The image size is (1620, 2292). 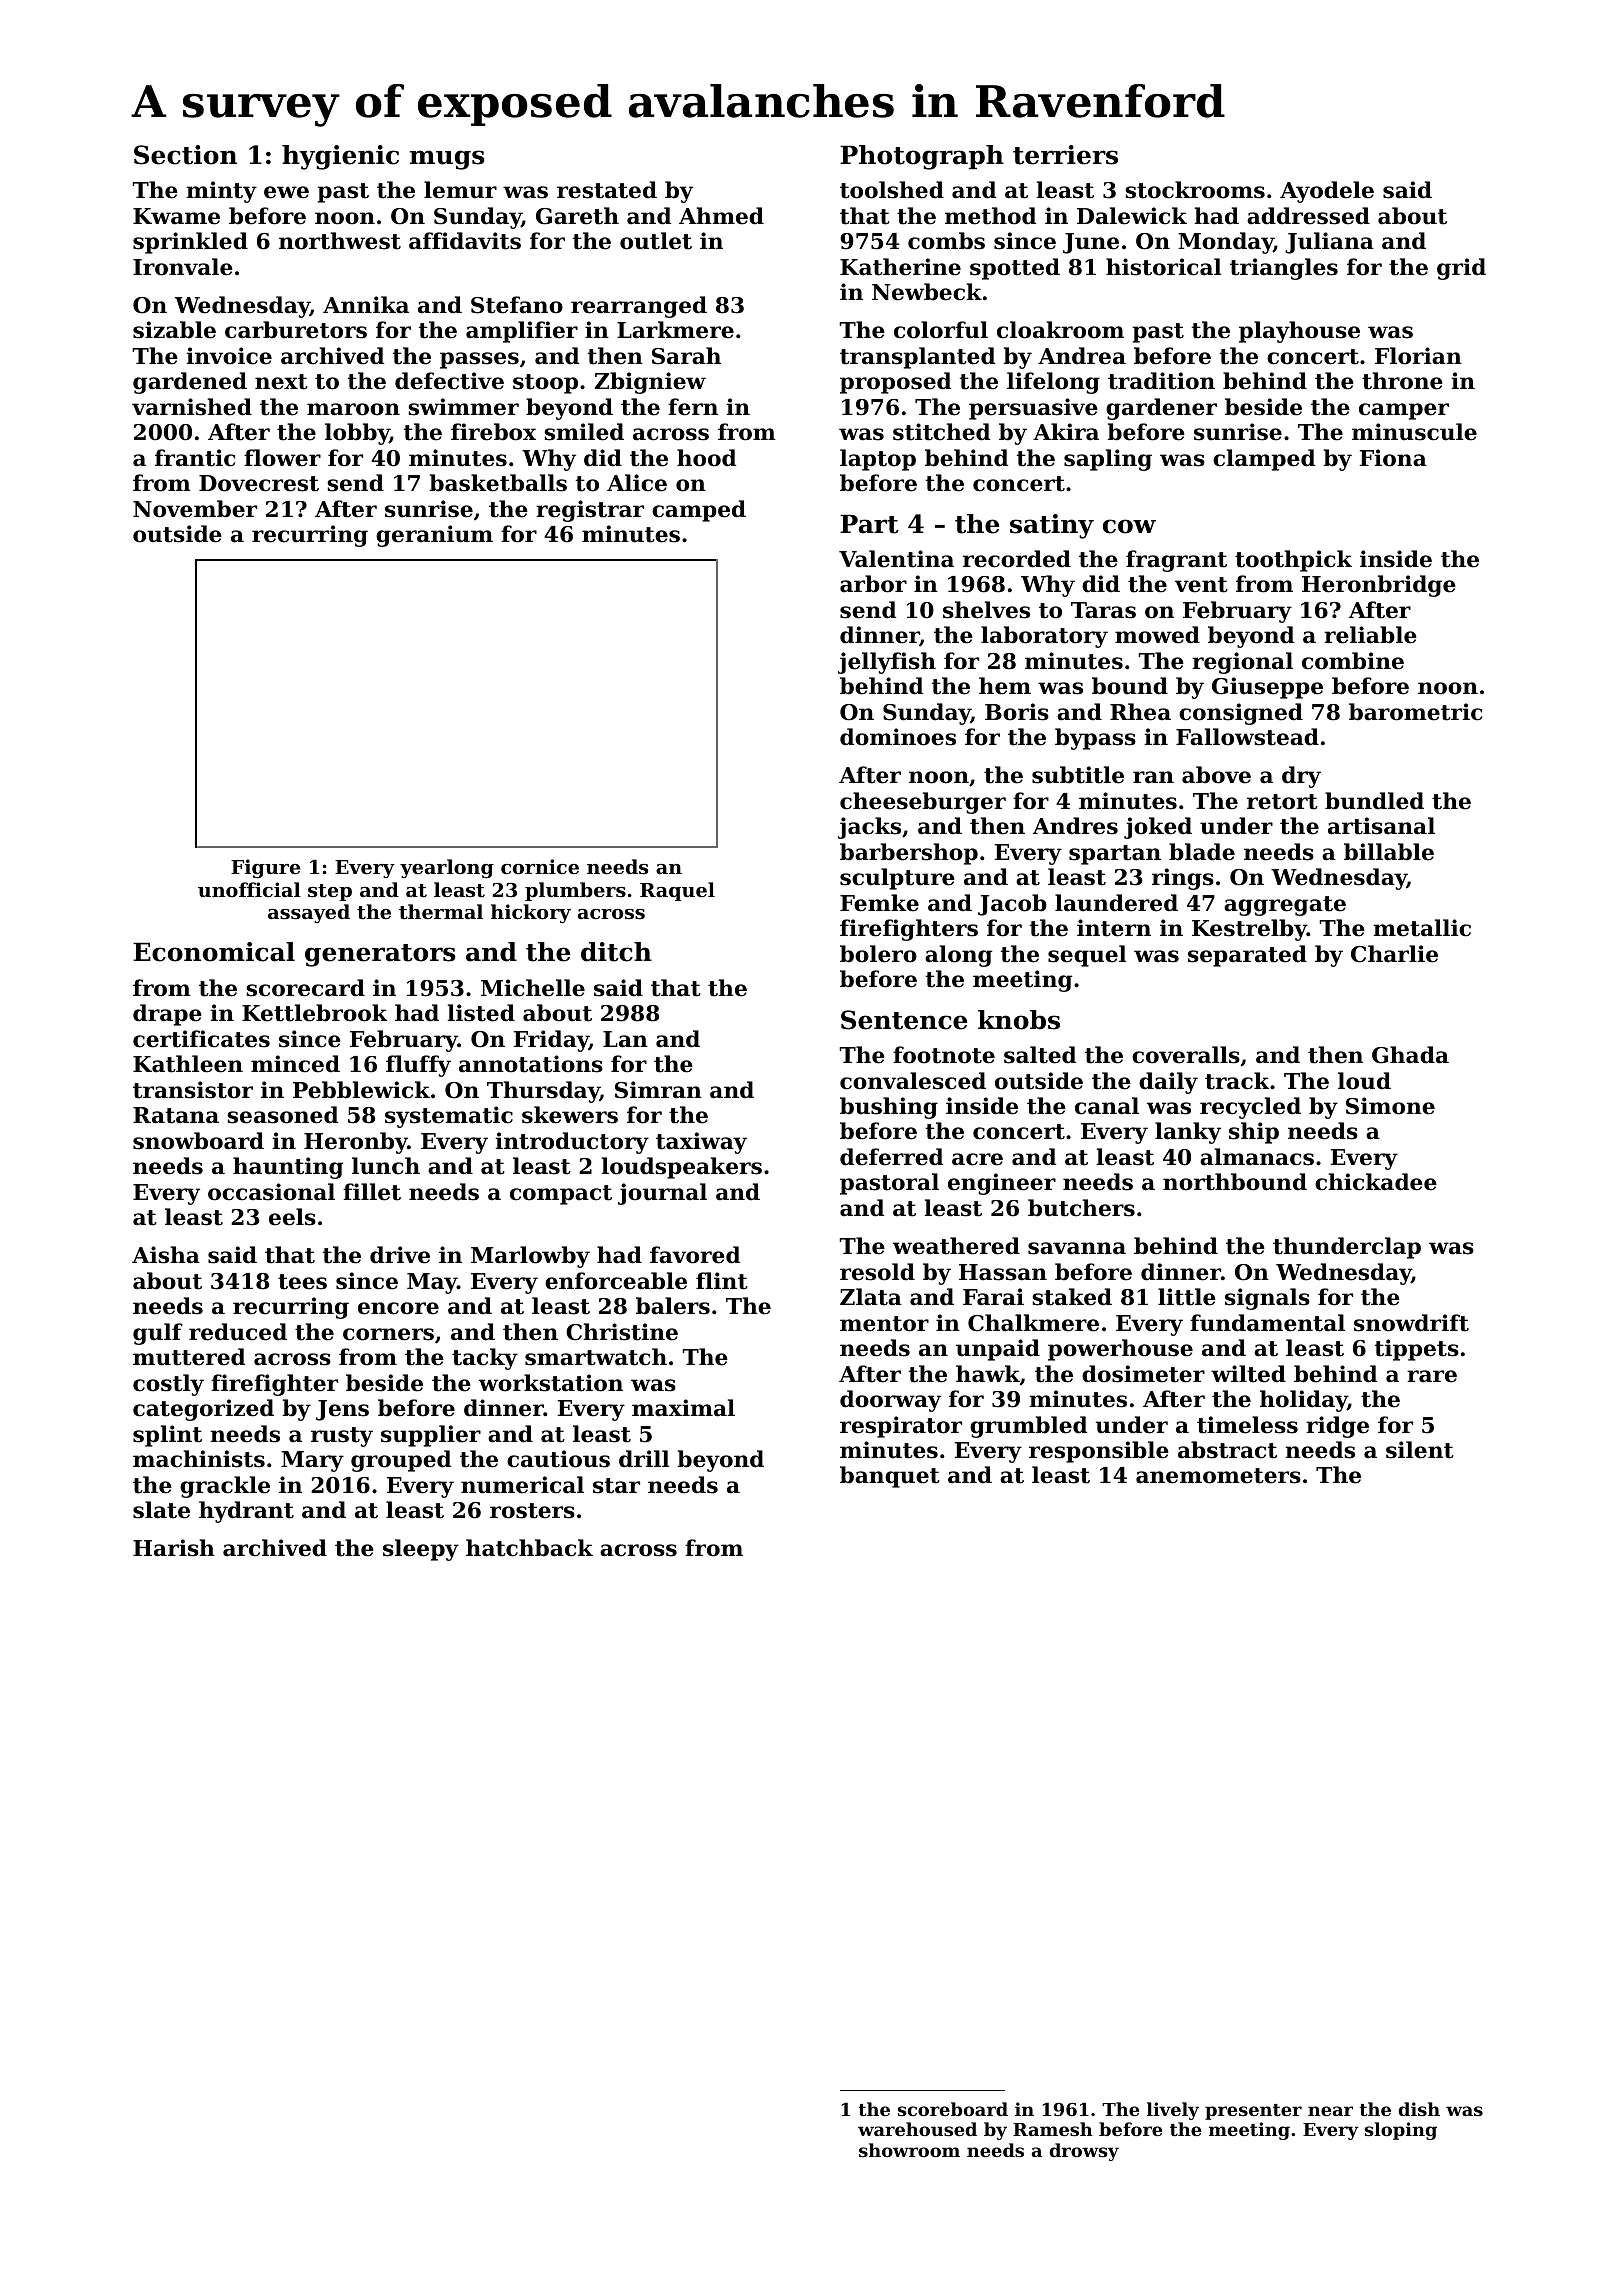 What do you see at coordinates (1329, 243) in the screenshot?
I see `Juliana` at bounding box center [1329, 243].
